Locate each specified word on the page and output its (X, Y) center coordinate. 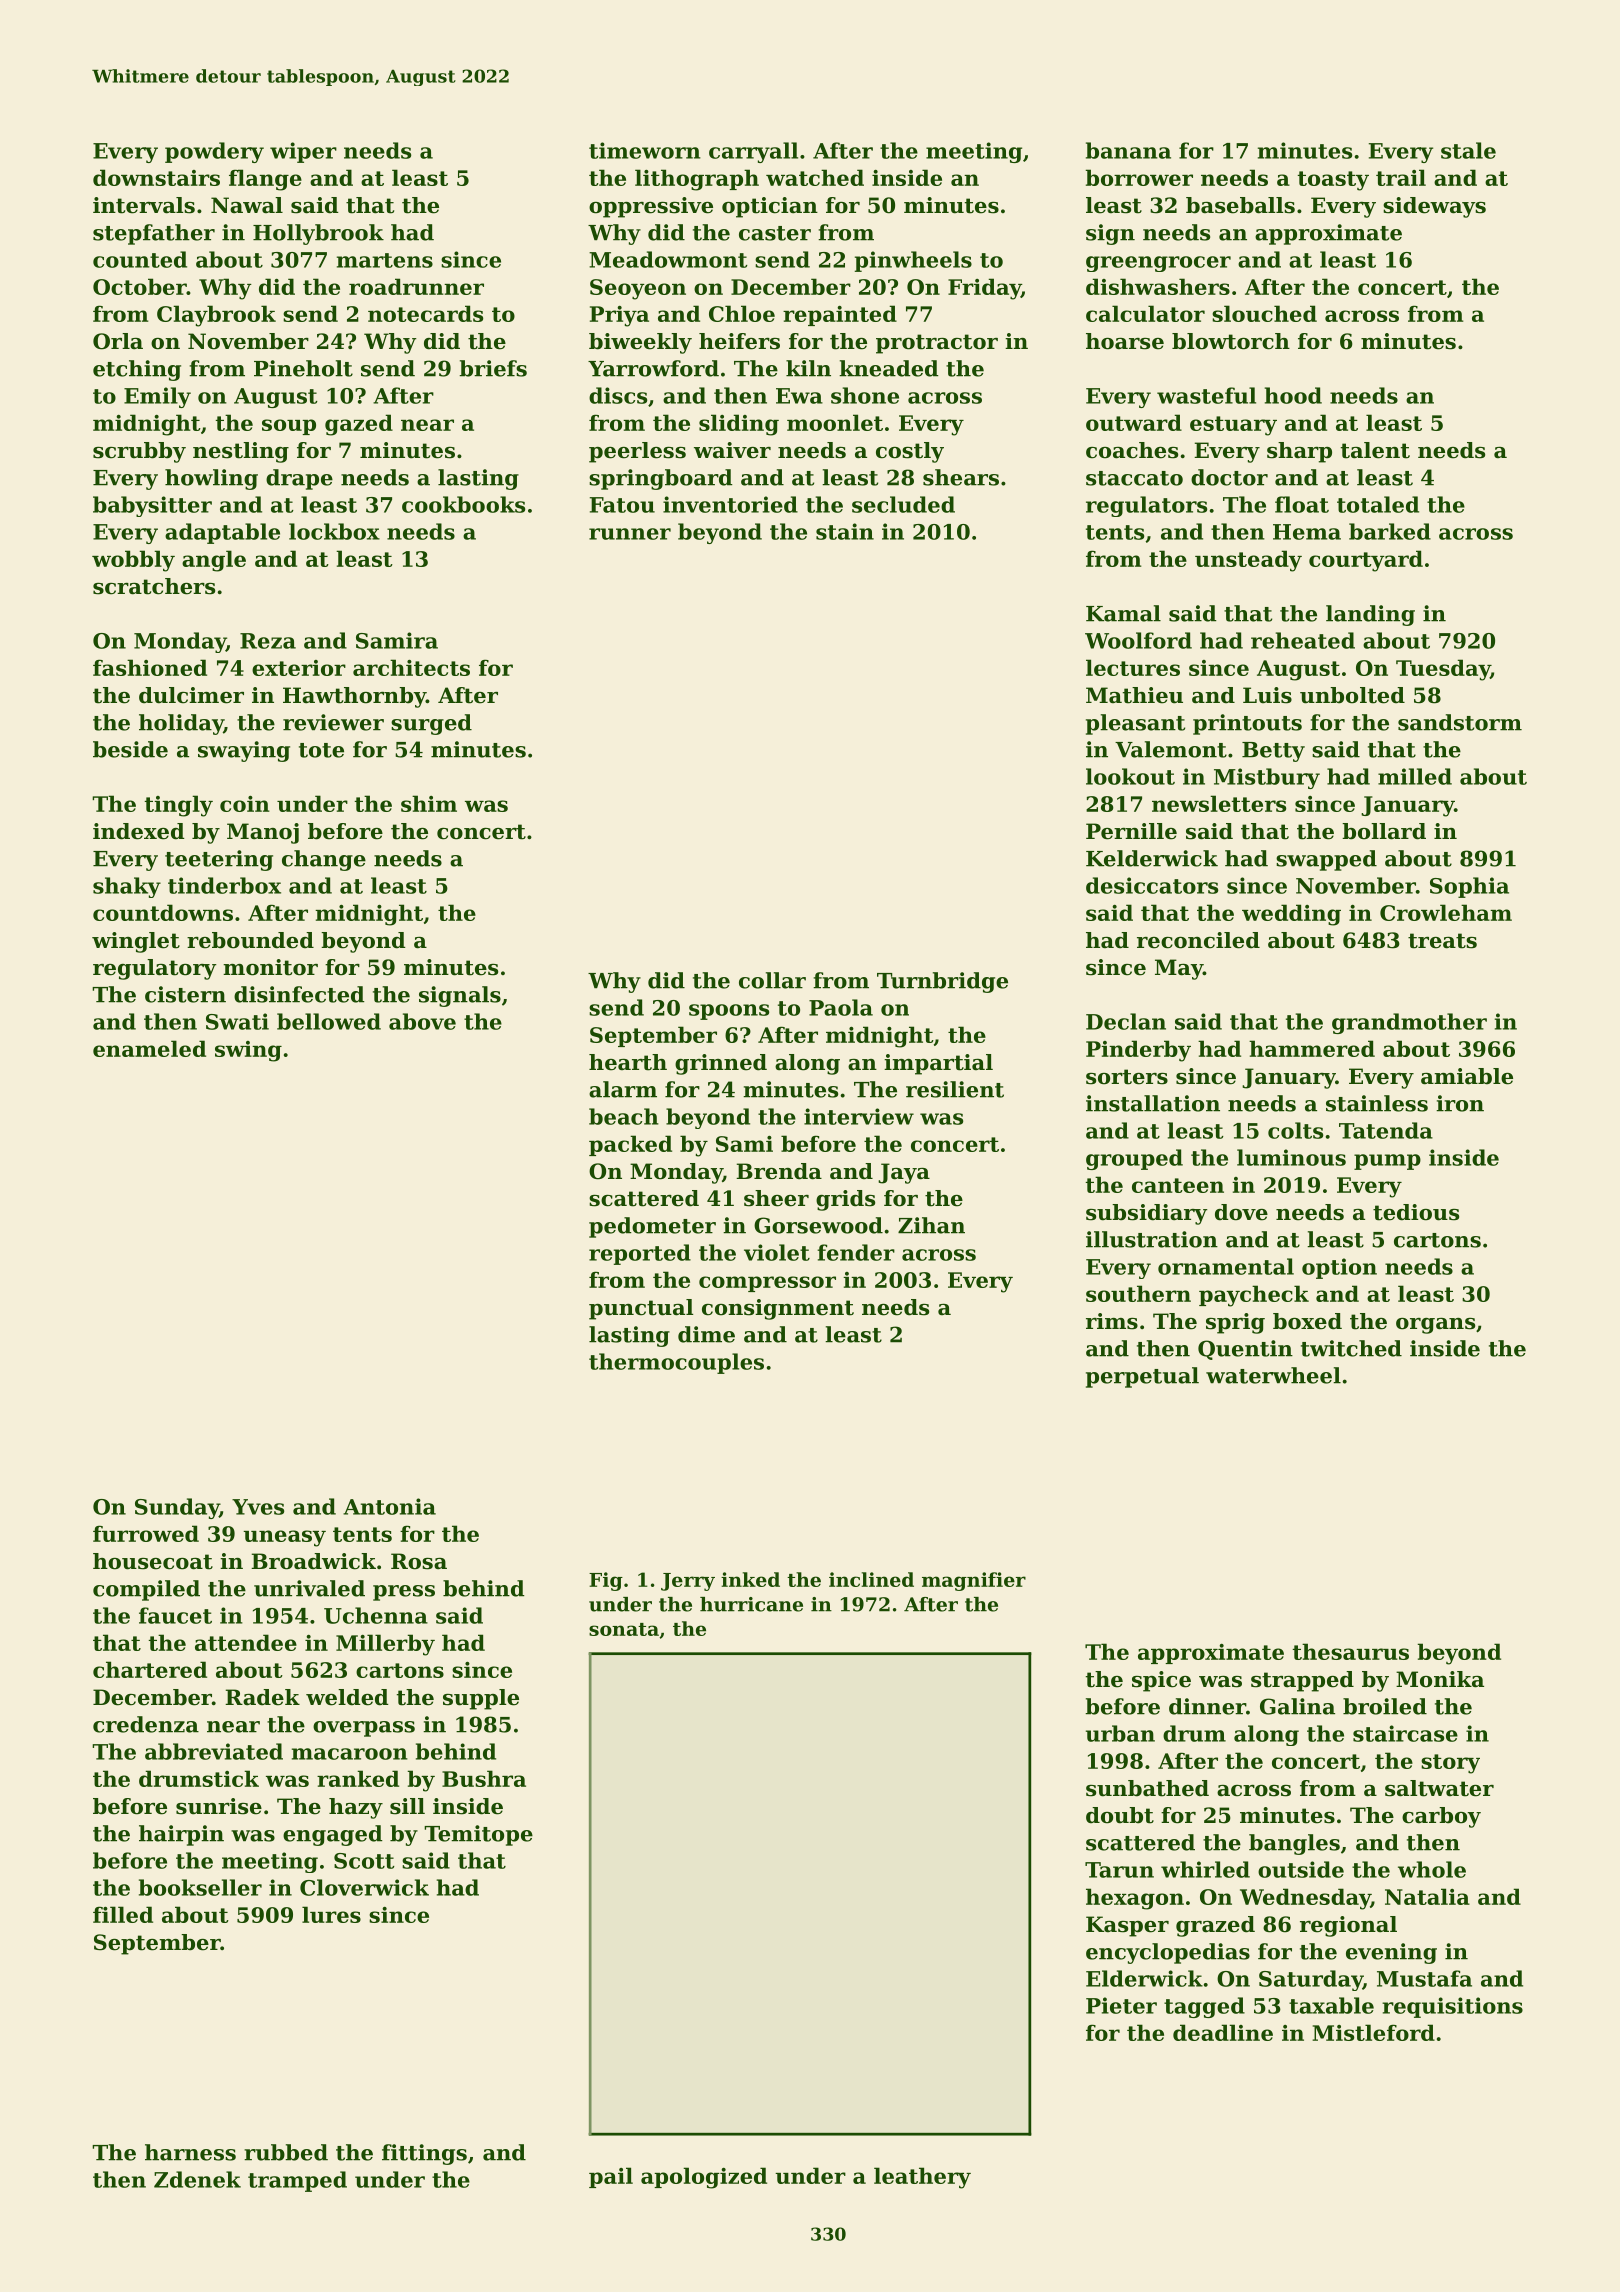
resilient (955, 1089)
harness (190, 2152)
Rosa (419, 1561)
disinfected (299, 994)
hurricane (751, 1604)
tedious (1416, 1212)
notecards (425, 313)
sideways (1434, 207)
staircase (1405, 1733)
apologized (704, 2178)
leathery (922, 2178)
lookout (1130, 776)
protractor (937, 344)
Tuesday (1443, 670)
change (324, 860)
